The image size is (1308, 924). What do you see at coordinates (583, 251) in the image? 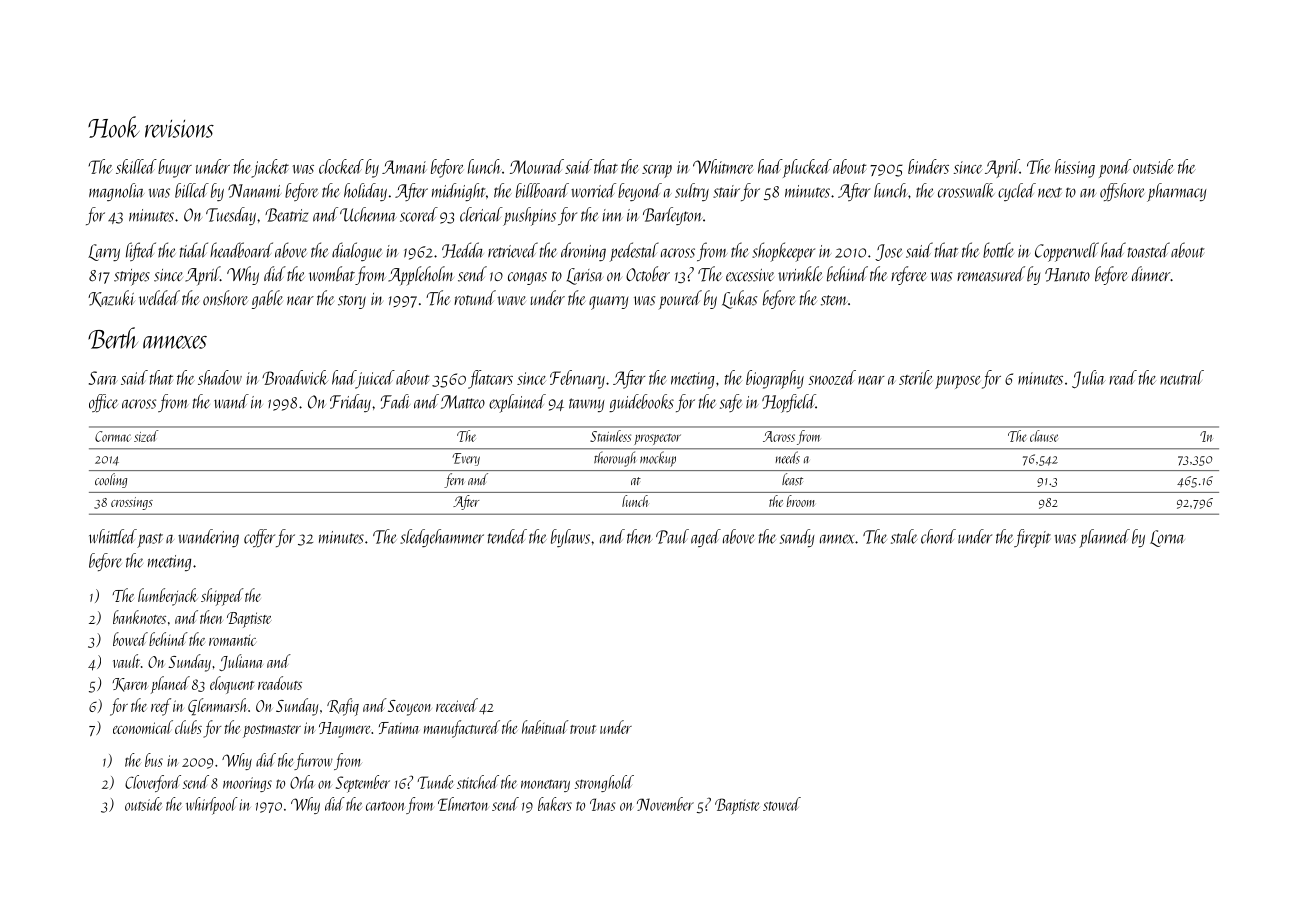
I see `droning` at bounding box center [583, 251].
